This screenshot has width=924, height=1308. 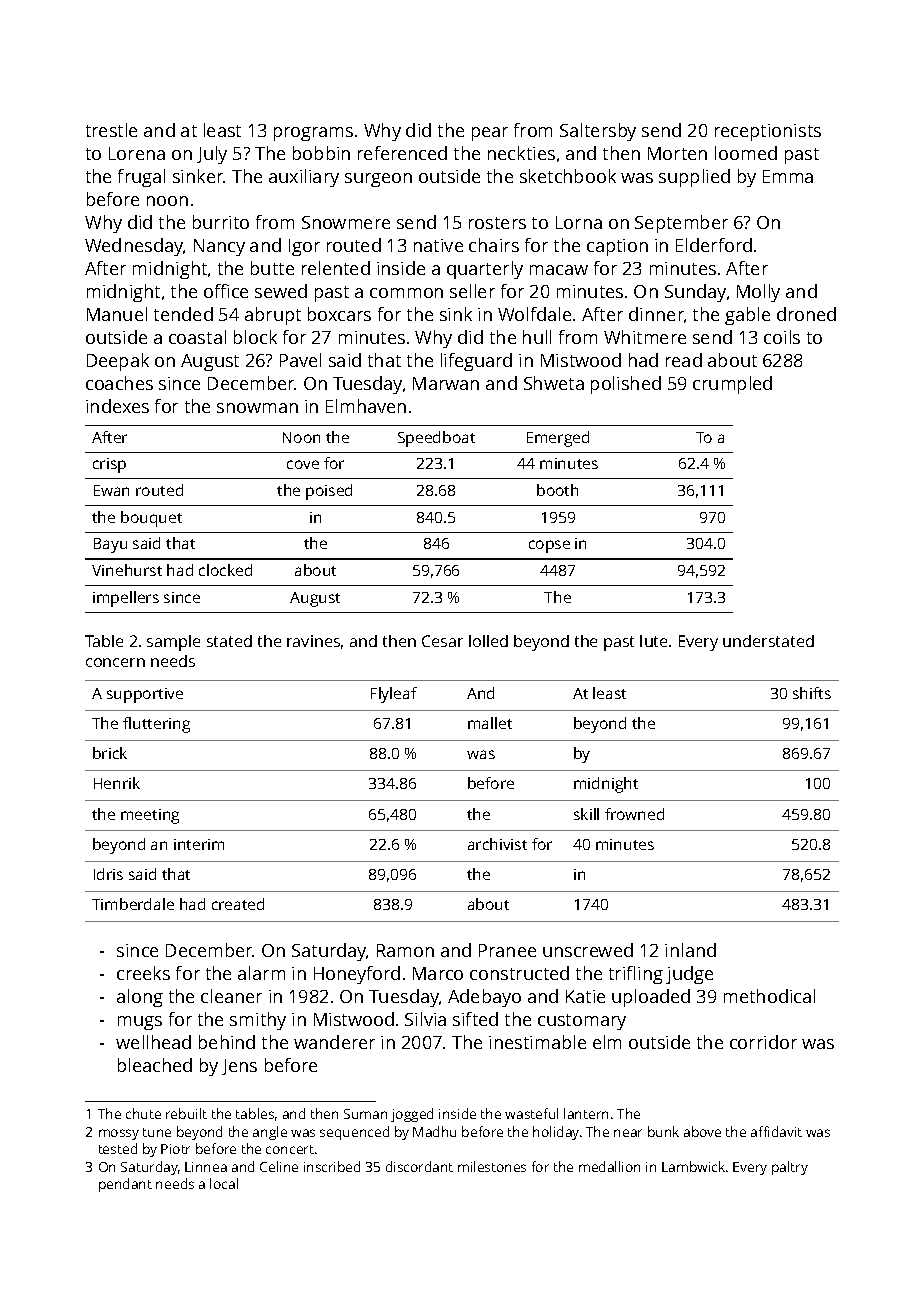 What do you see at coordinates (557, 490) in the screenshot?
I see `booth` at bounding box center [557, 490].
